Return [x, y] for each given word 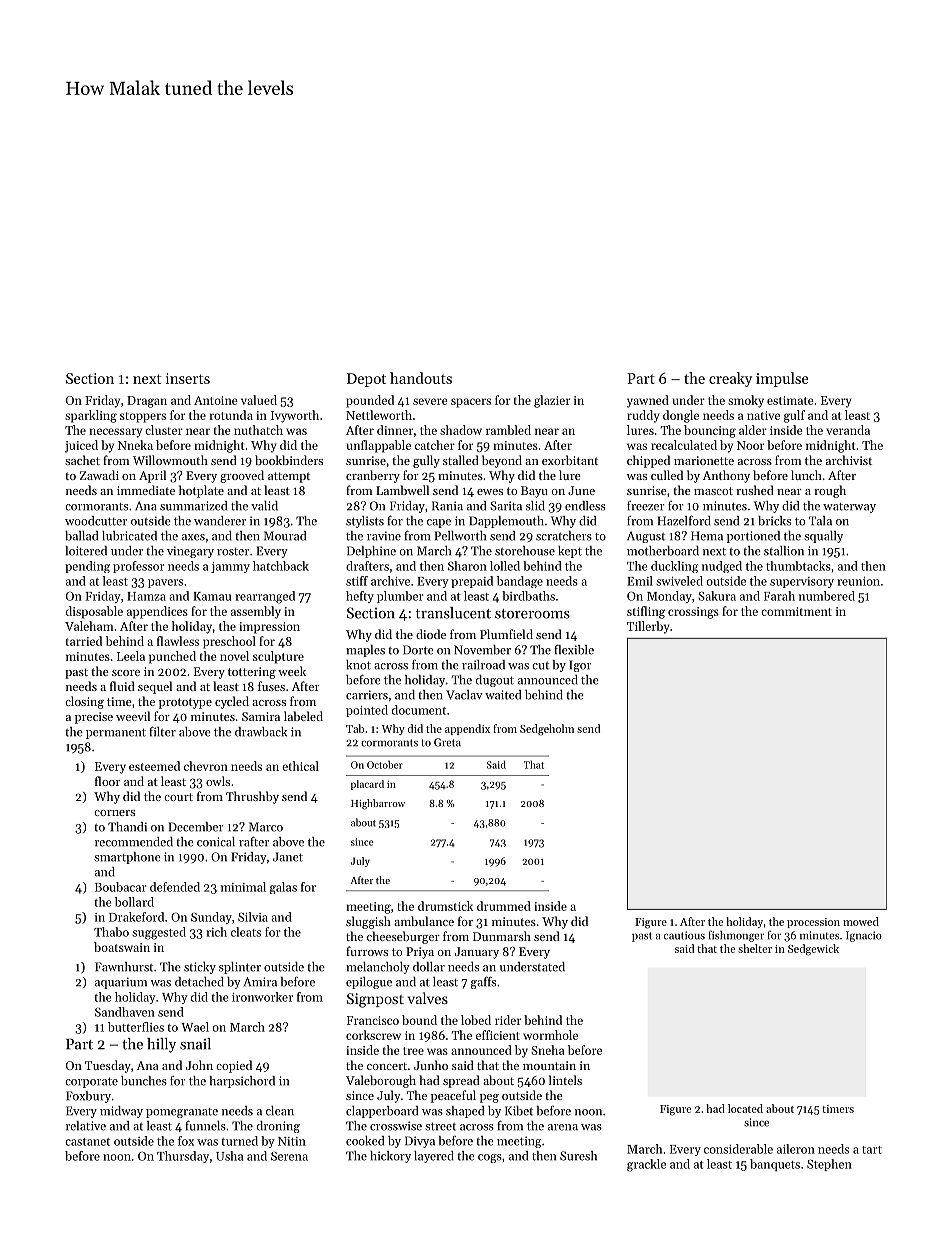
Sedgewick [813, 950]
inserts [188, 378]
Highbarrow [378, 804]
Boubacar [121, 887]
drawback [261, 732]
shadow [461, 430]
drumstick [445, 906]
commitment [796, 611]
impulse [782, 379]
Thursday [183, 1157]
